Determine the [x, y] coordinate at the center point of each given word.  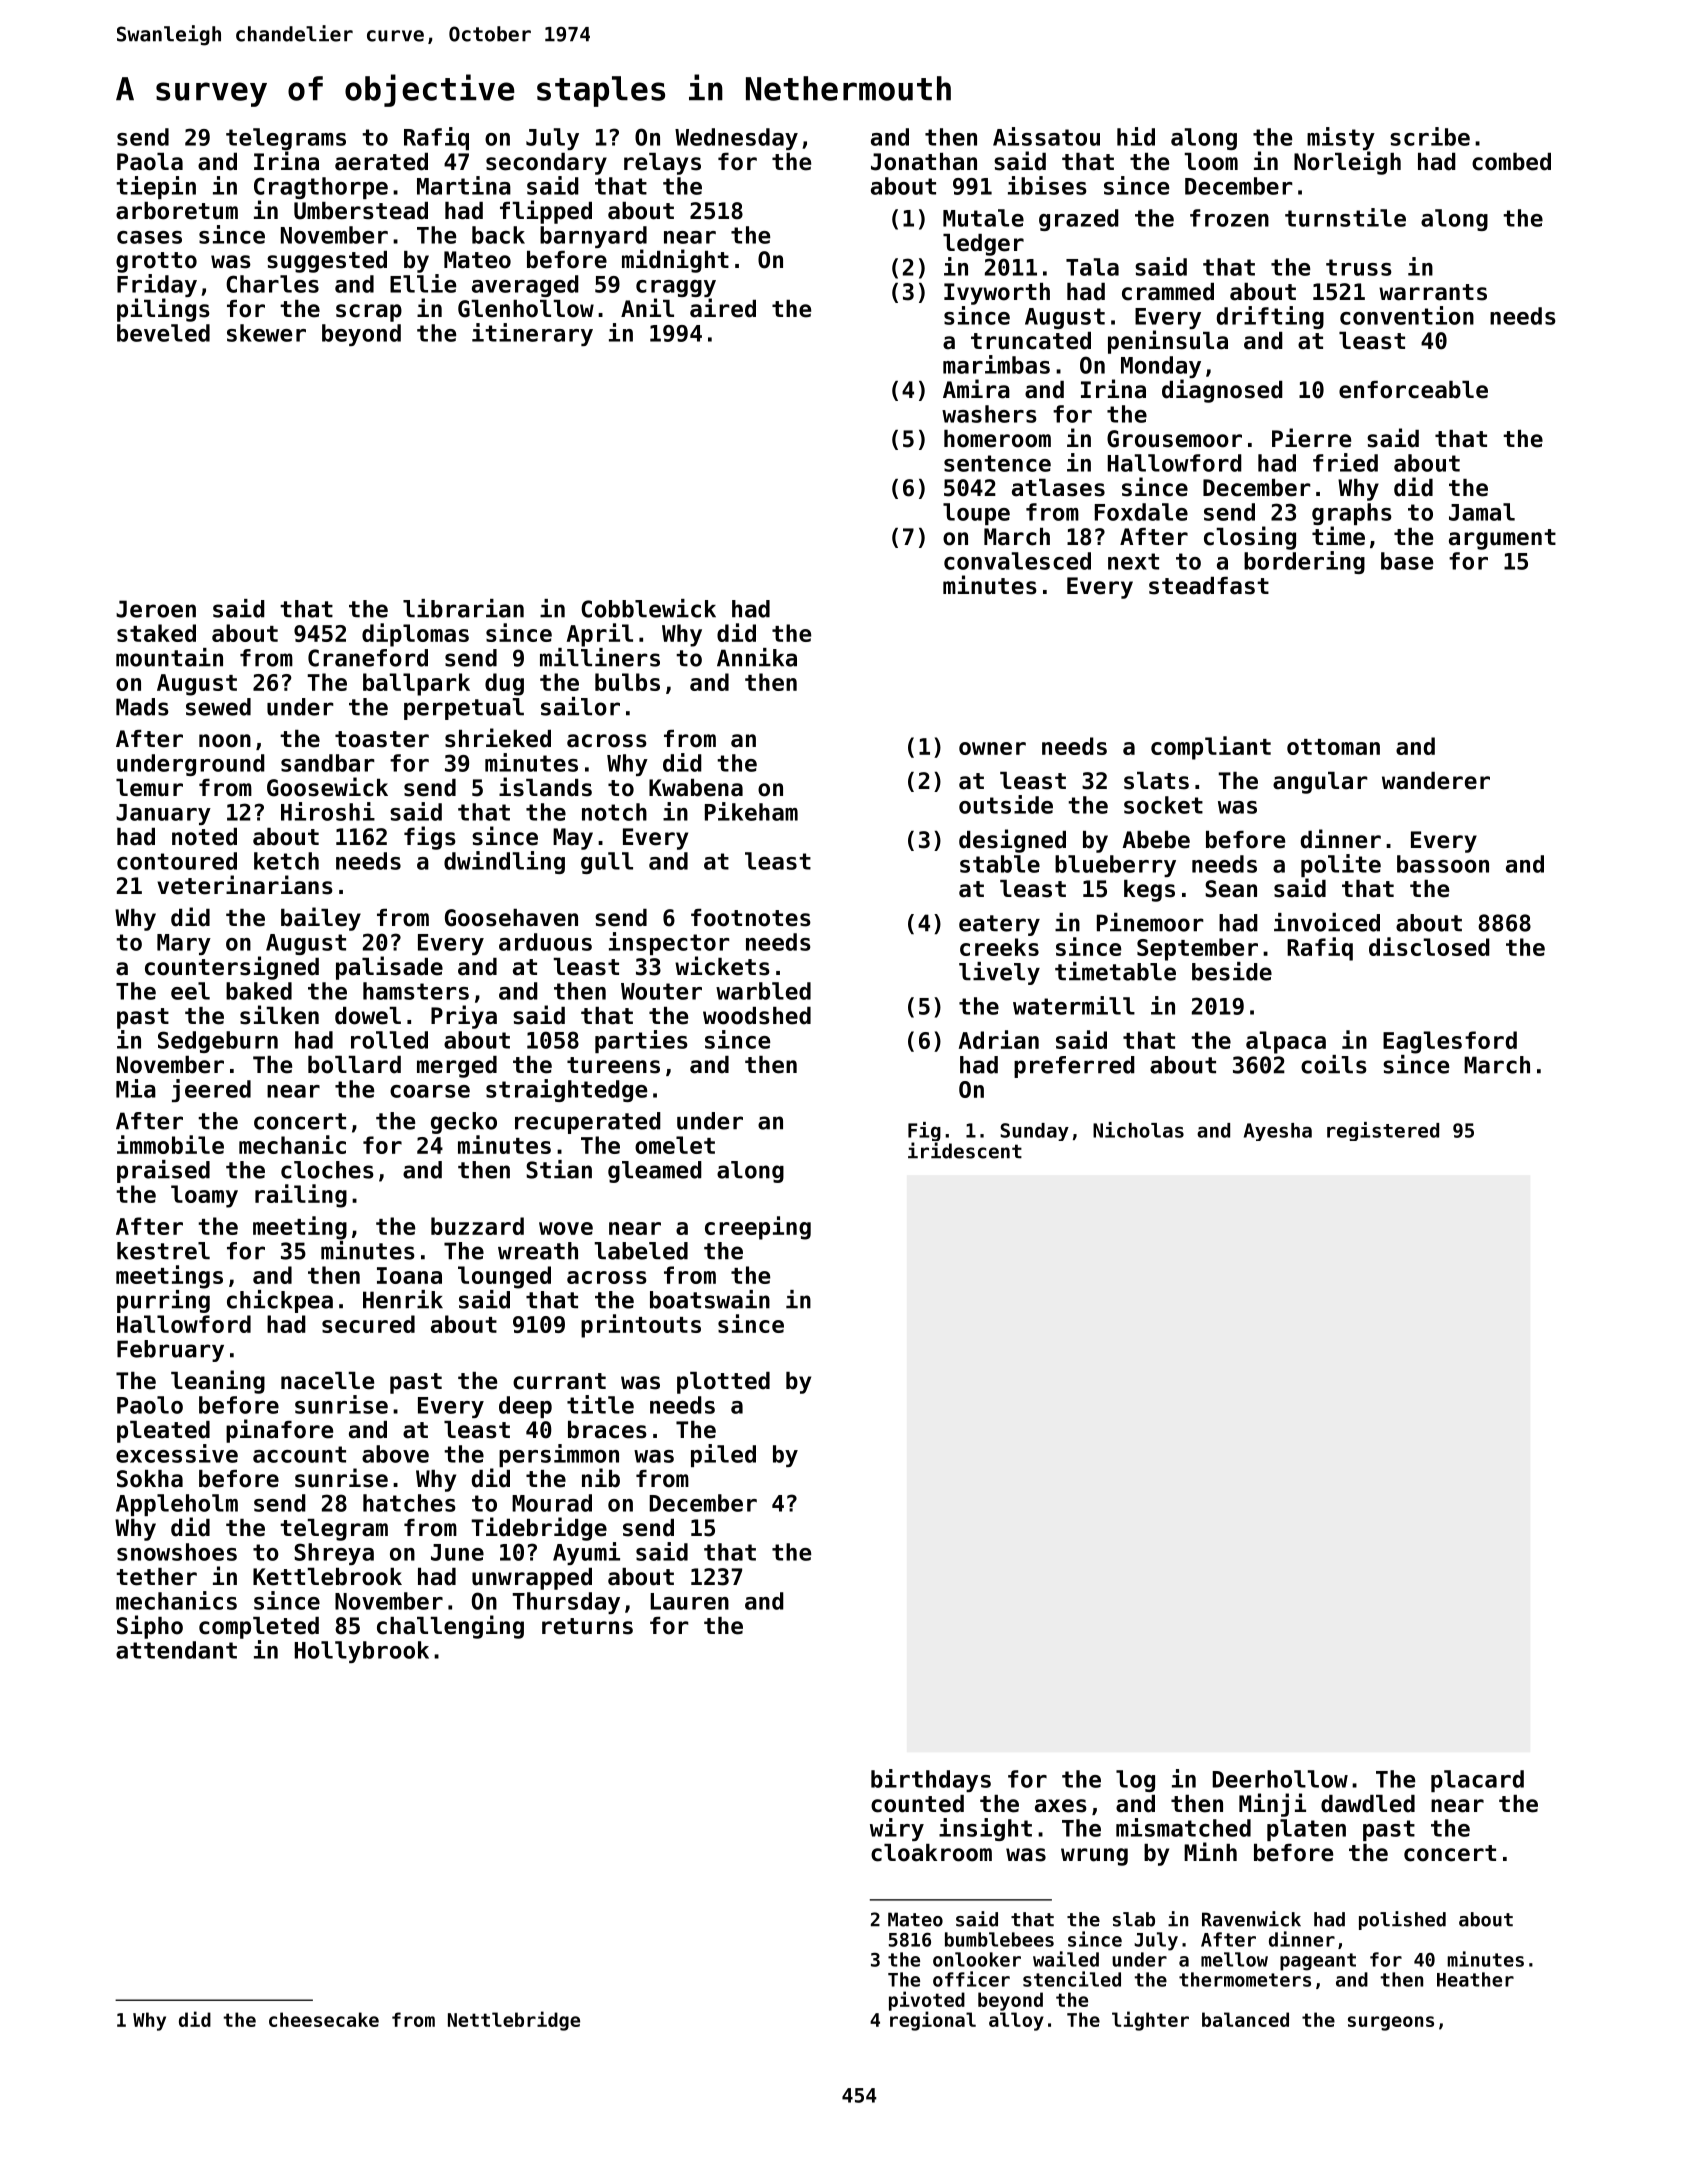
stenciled [1072, 1979]
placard [1477, 1781]
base [1407, 561]
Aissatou [1046, 136]
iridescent [965, 1150]
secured [368, 1324]
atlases [1058, 488]
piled [723, 1455]
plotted [723, 1383]
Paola [150, 162]
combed [1511, 162]
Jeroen [156, 609]
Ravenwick [1251, 1919]
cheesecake [324, 2019]
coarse [430, 1091]
